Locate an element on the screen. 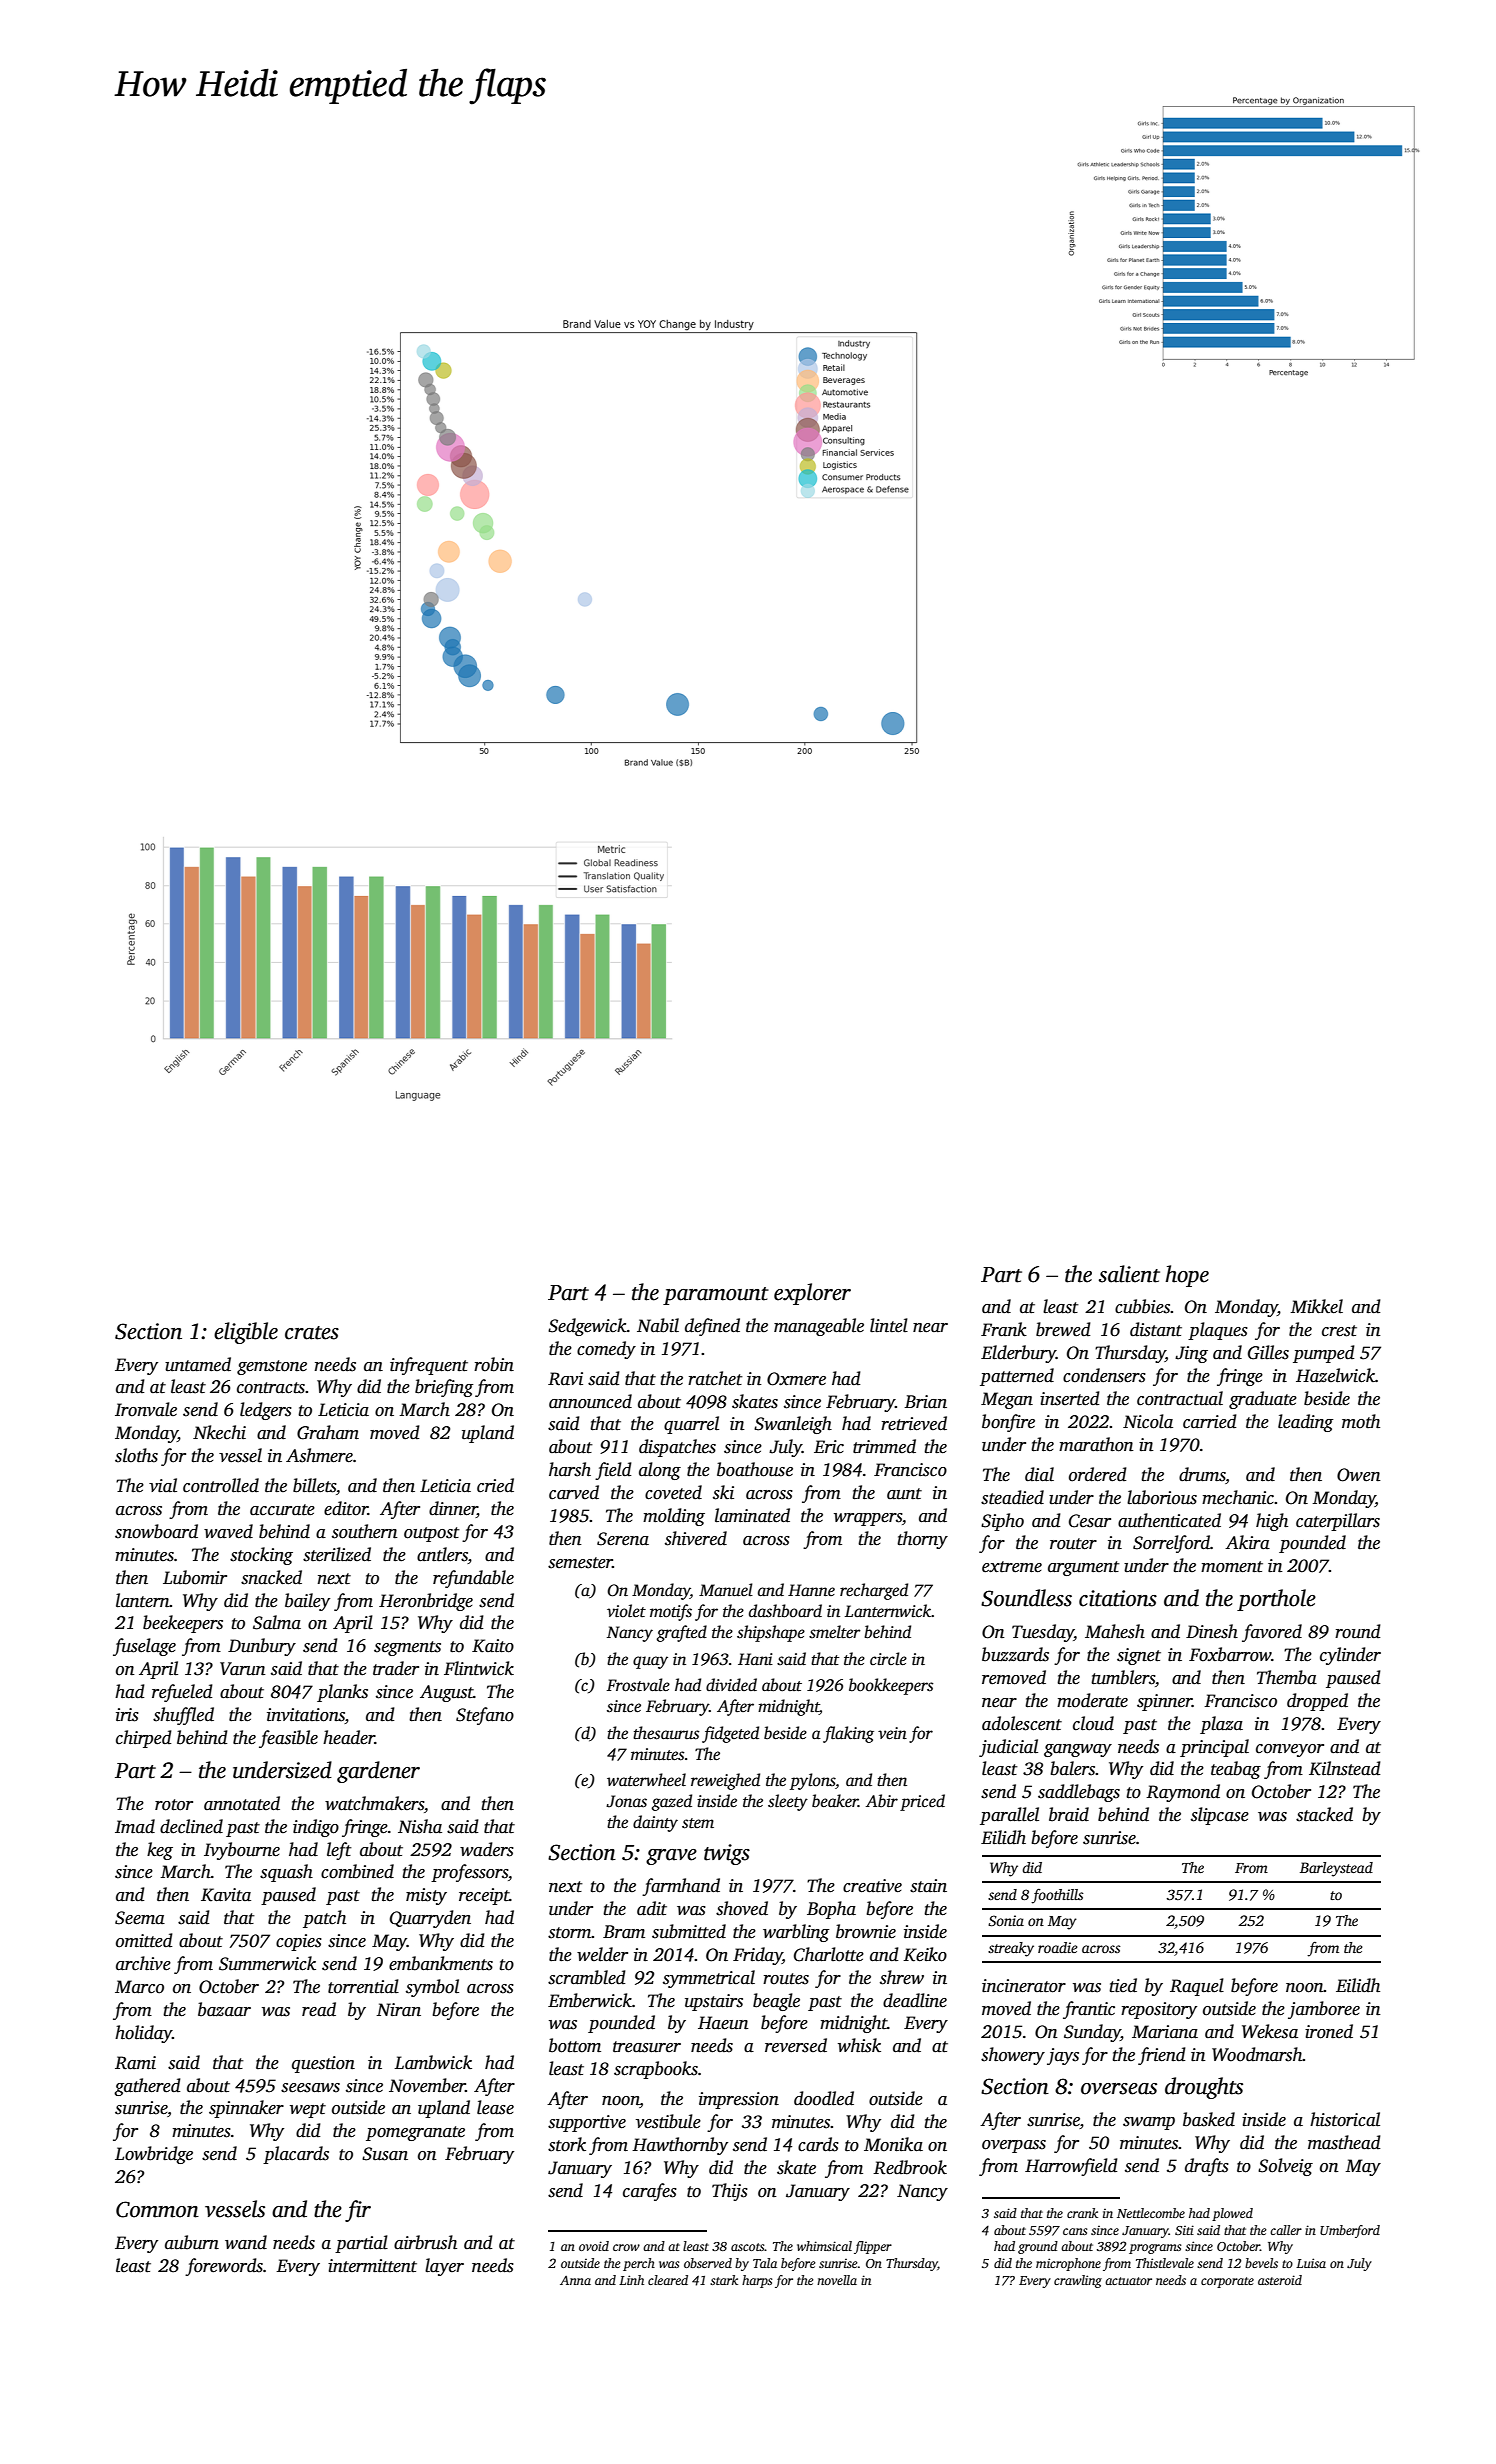  carved is located at coordinates (574, 1492).
